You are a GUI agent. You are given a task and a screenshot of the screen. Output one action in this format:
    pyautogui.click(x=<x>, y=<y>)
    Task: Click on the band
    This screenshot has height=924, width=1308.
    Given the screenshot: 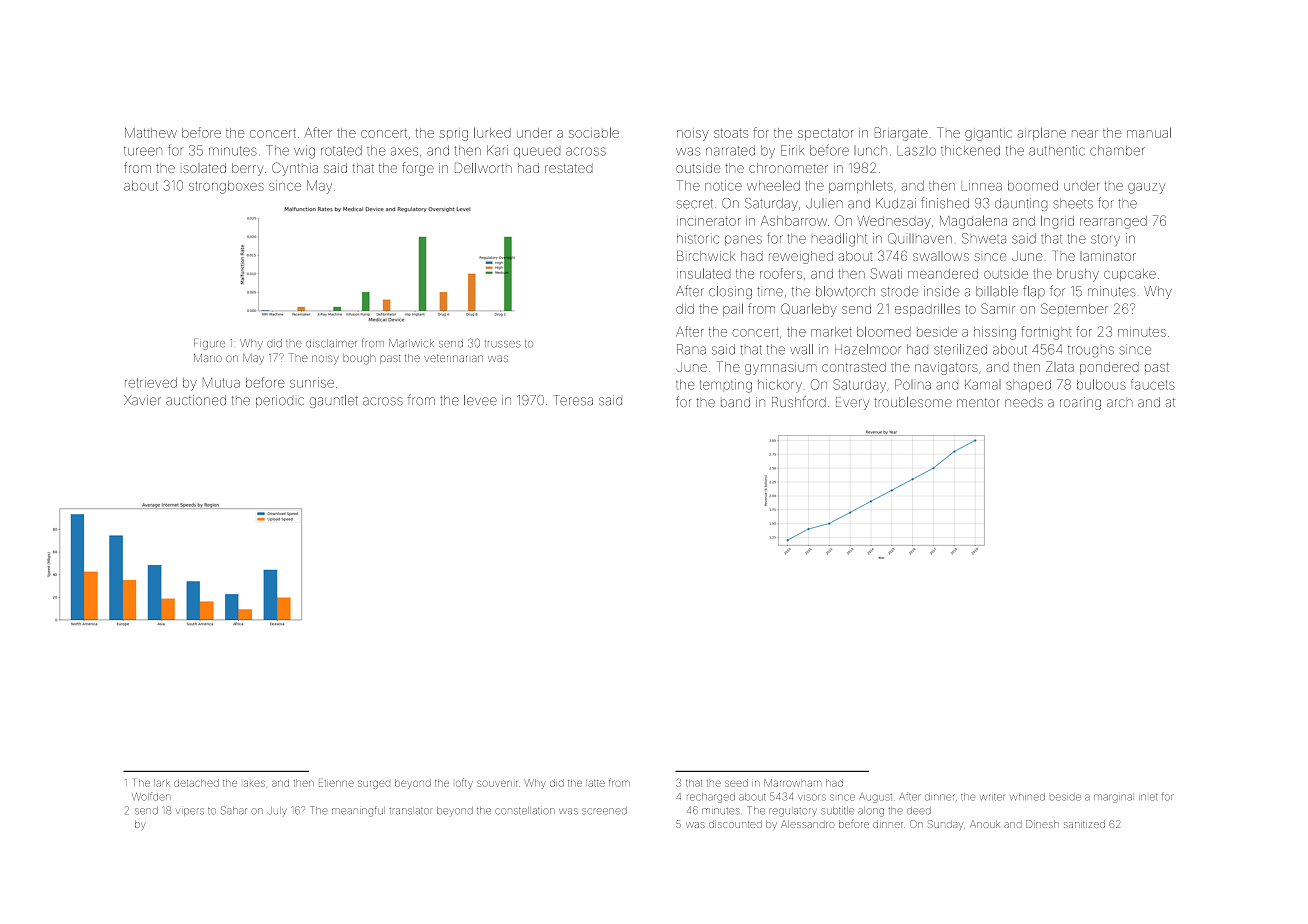 What is the action you would take?
    pyautogui.click(x=735, y=402)
